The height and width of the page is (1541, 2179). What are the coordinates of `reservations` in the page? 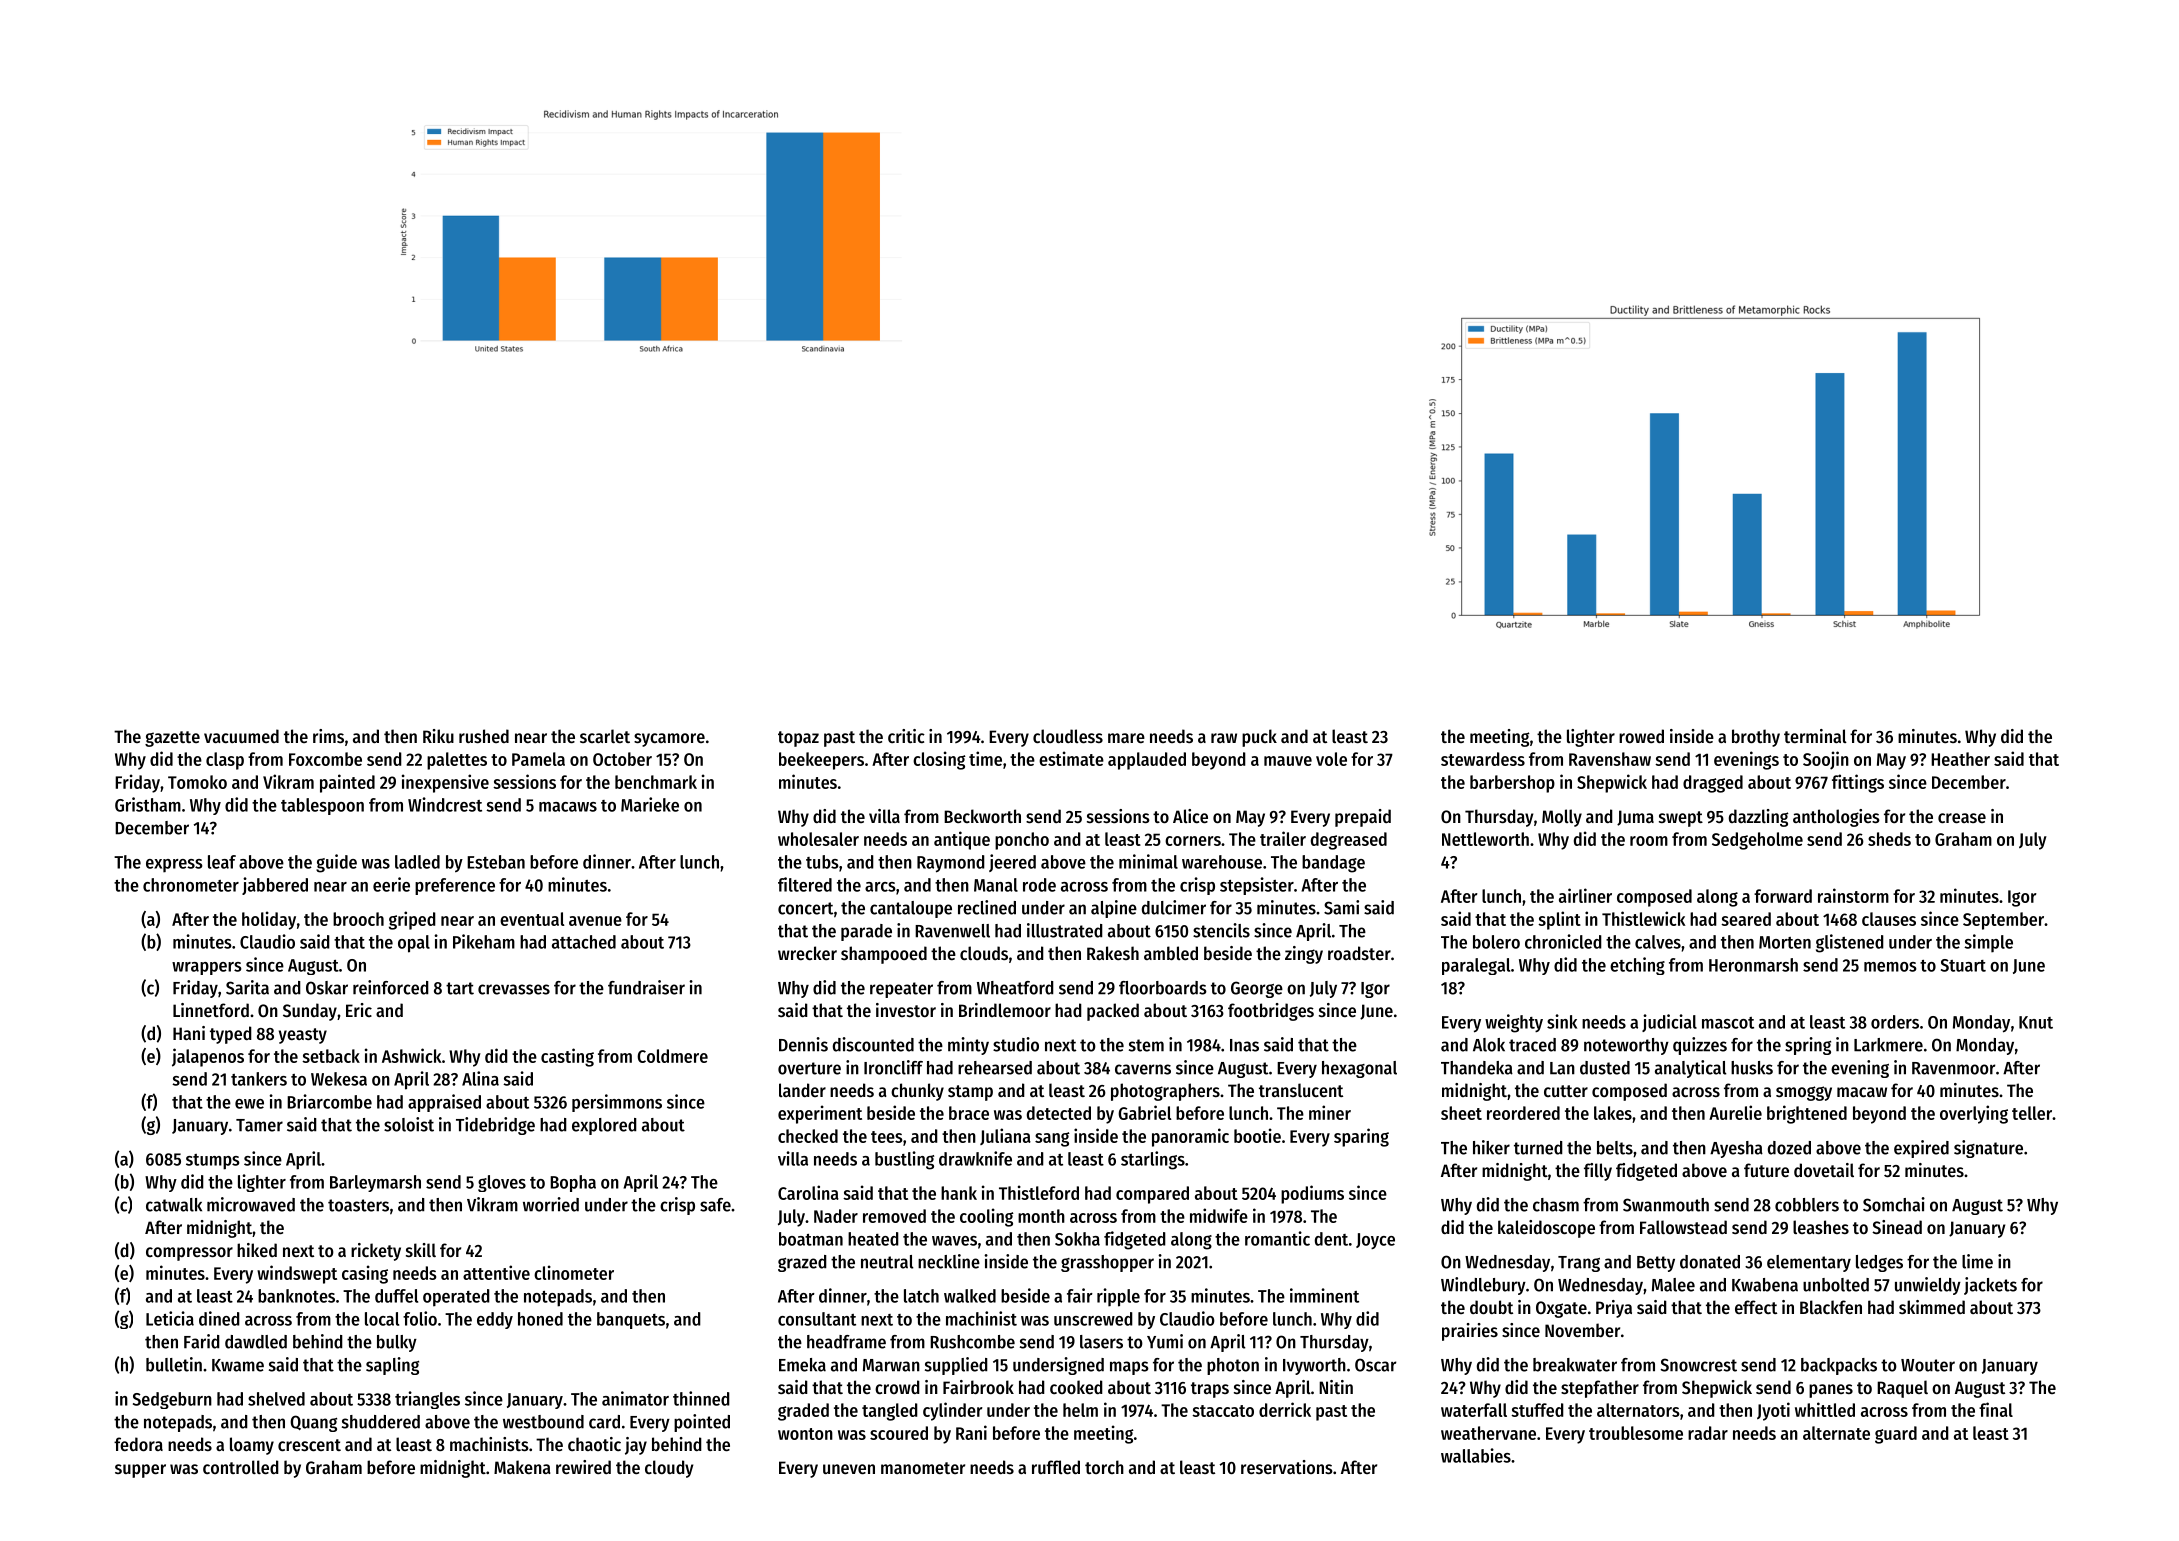 It's located at (1287, 1467).
